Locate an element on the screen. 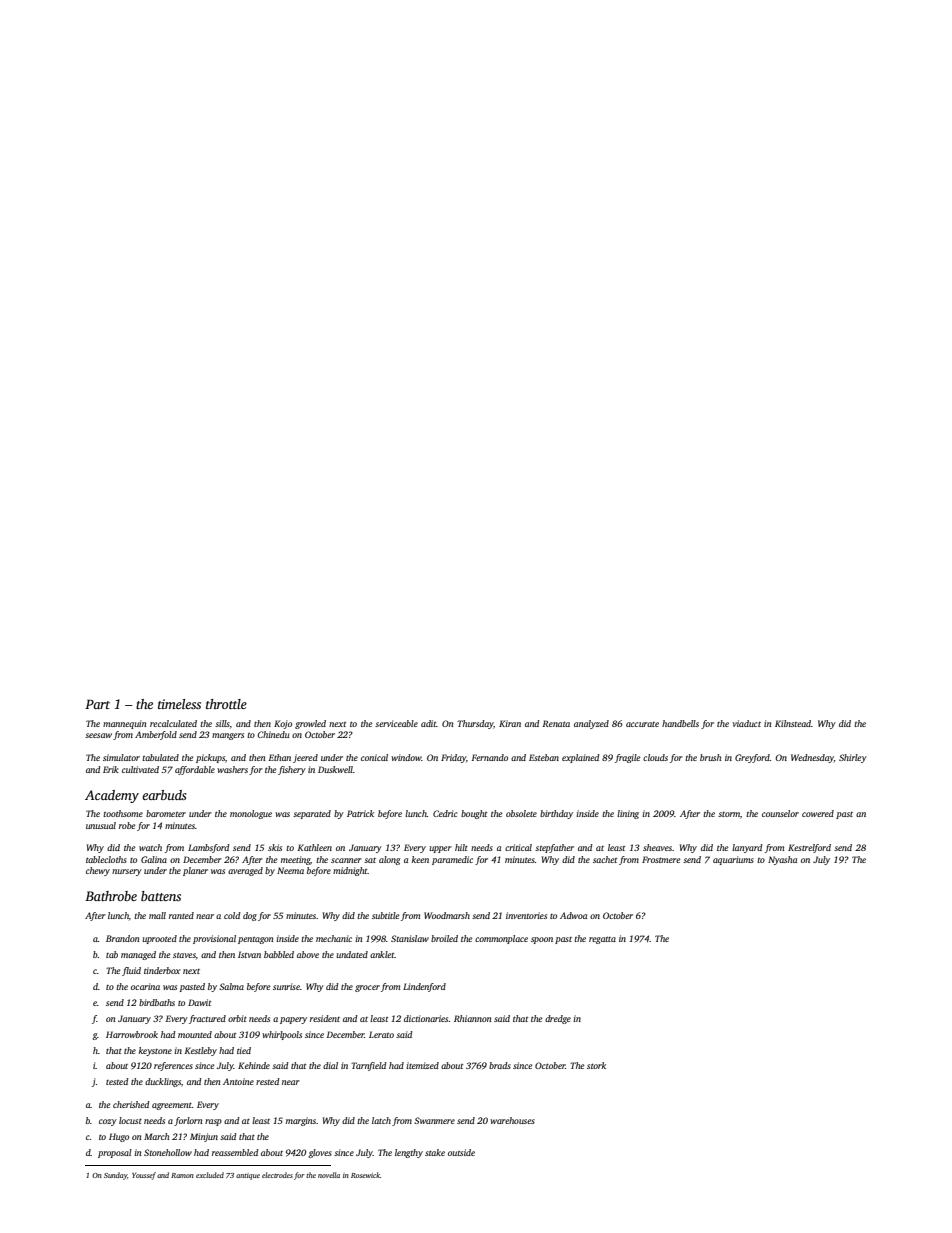 The height and width of the screenshot is (1233, 952). dredge is located at coordinates (558, 1019).
